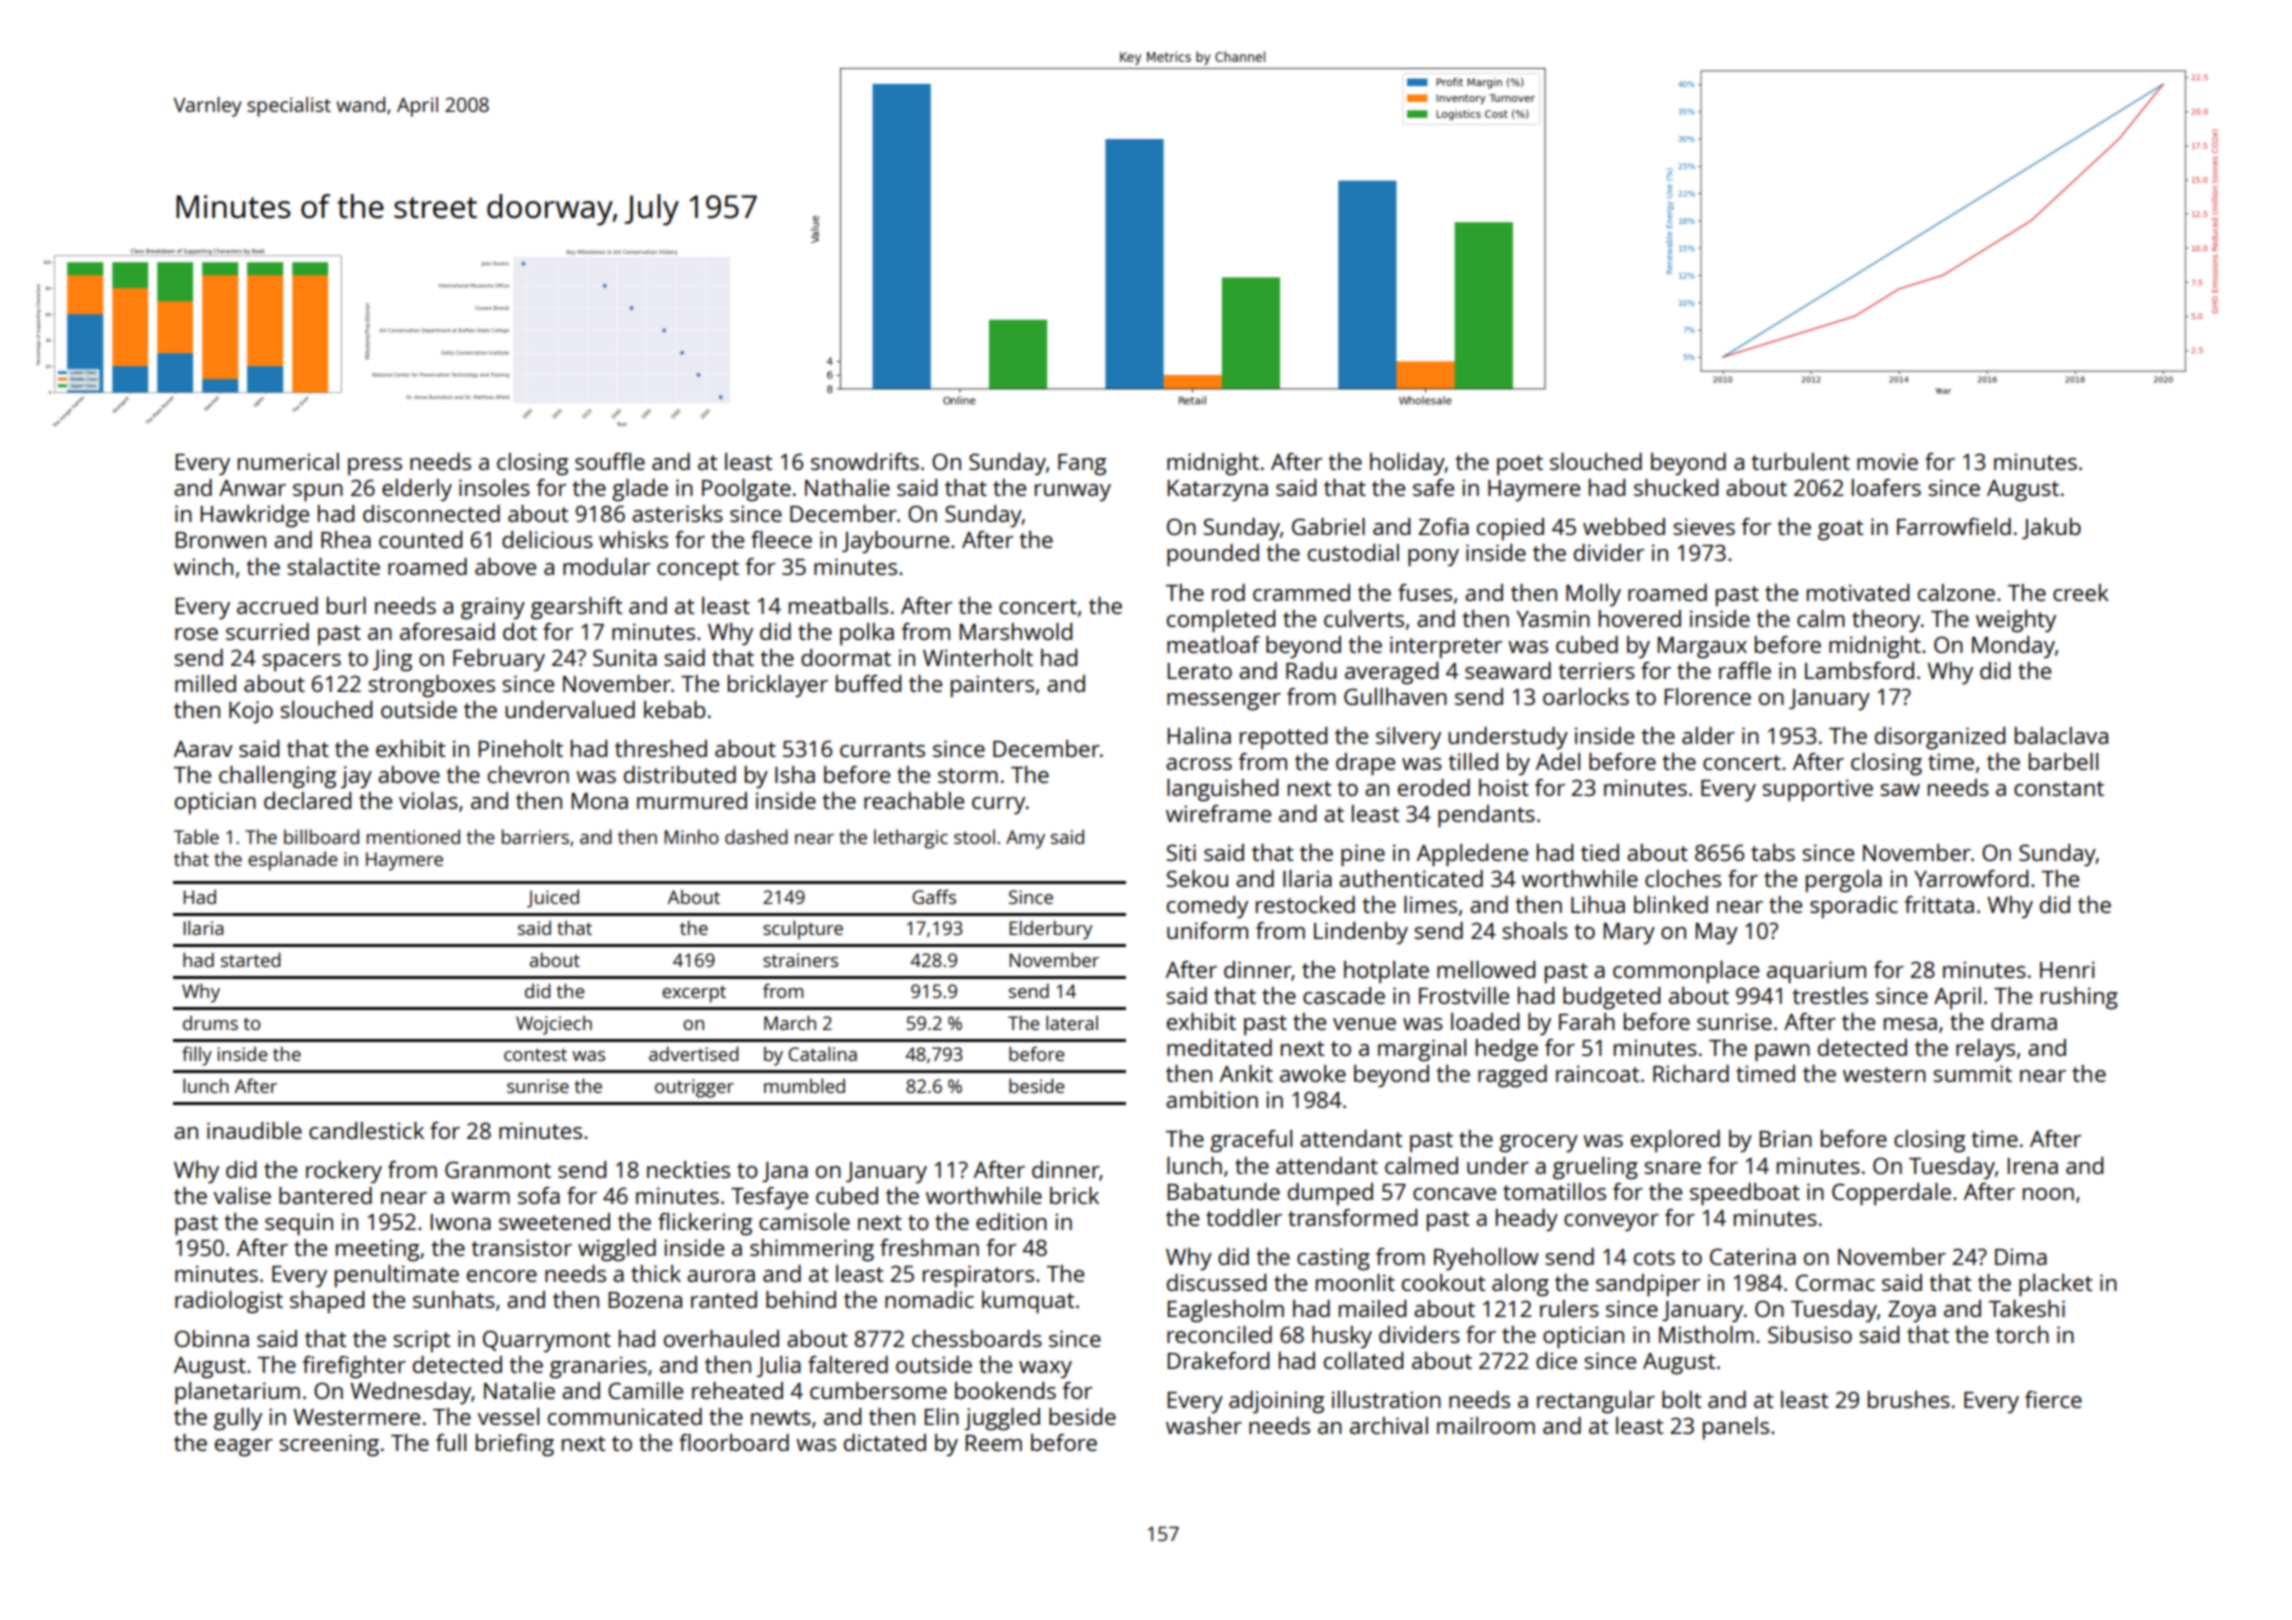 The width and height of the image is (2292, 1620). Describe the element at coordinates (2067, 969) in the image. I see `Henri` at that location.
